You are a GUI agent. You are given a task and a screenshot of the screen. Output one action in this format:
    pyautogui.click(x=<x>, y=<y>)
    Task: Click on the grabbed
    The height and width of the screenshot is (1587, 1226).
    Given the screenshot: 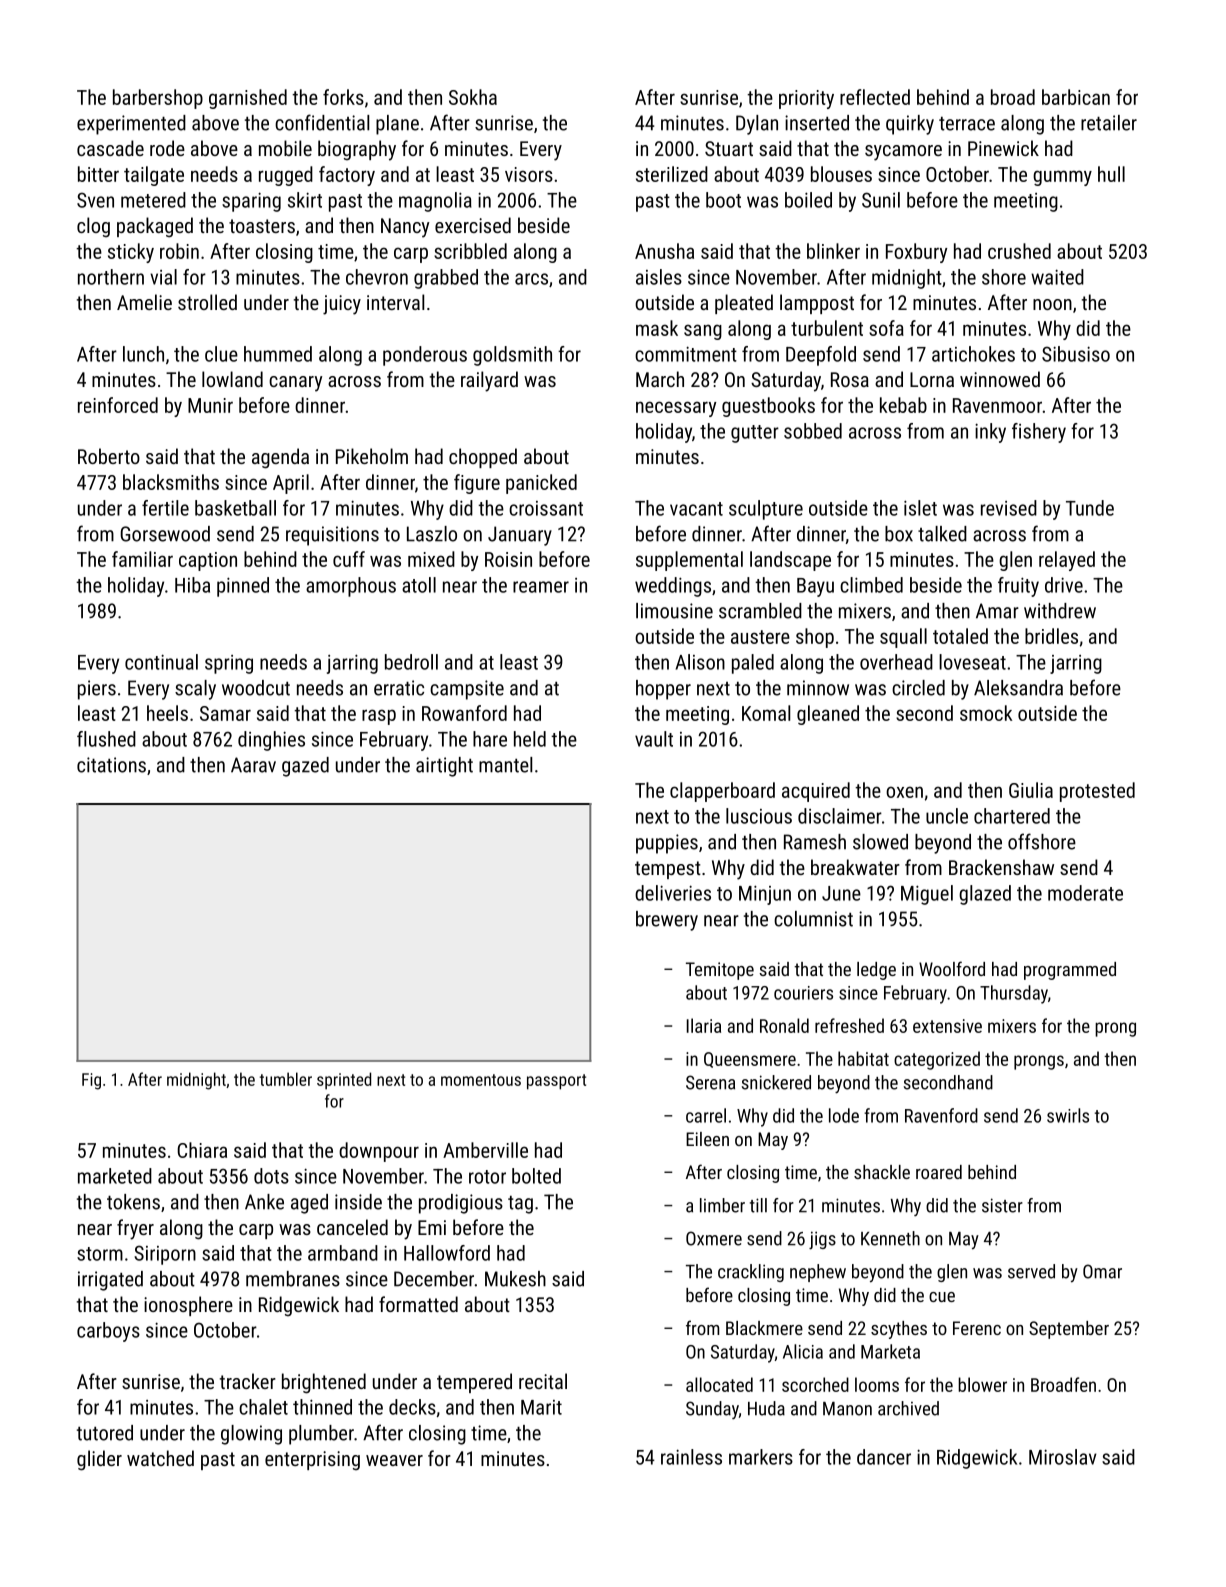 What is the action you would take?
    pyautogui.click(x=446, y=279)
